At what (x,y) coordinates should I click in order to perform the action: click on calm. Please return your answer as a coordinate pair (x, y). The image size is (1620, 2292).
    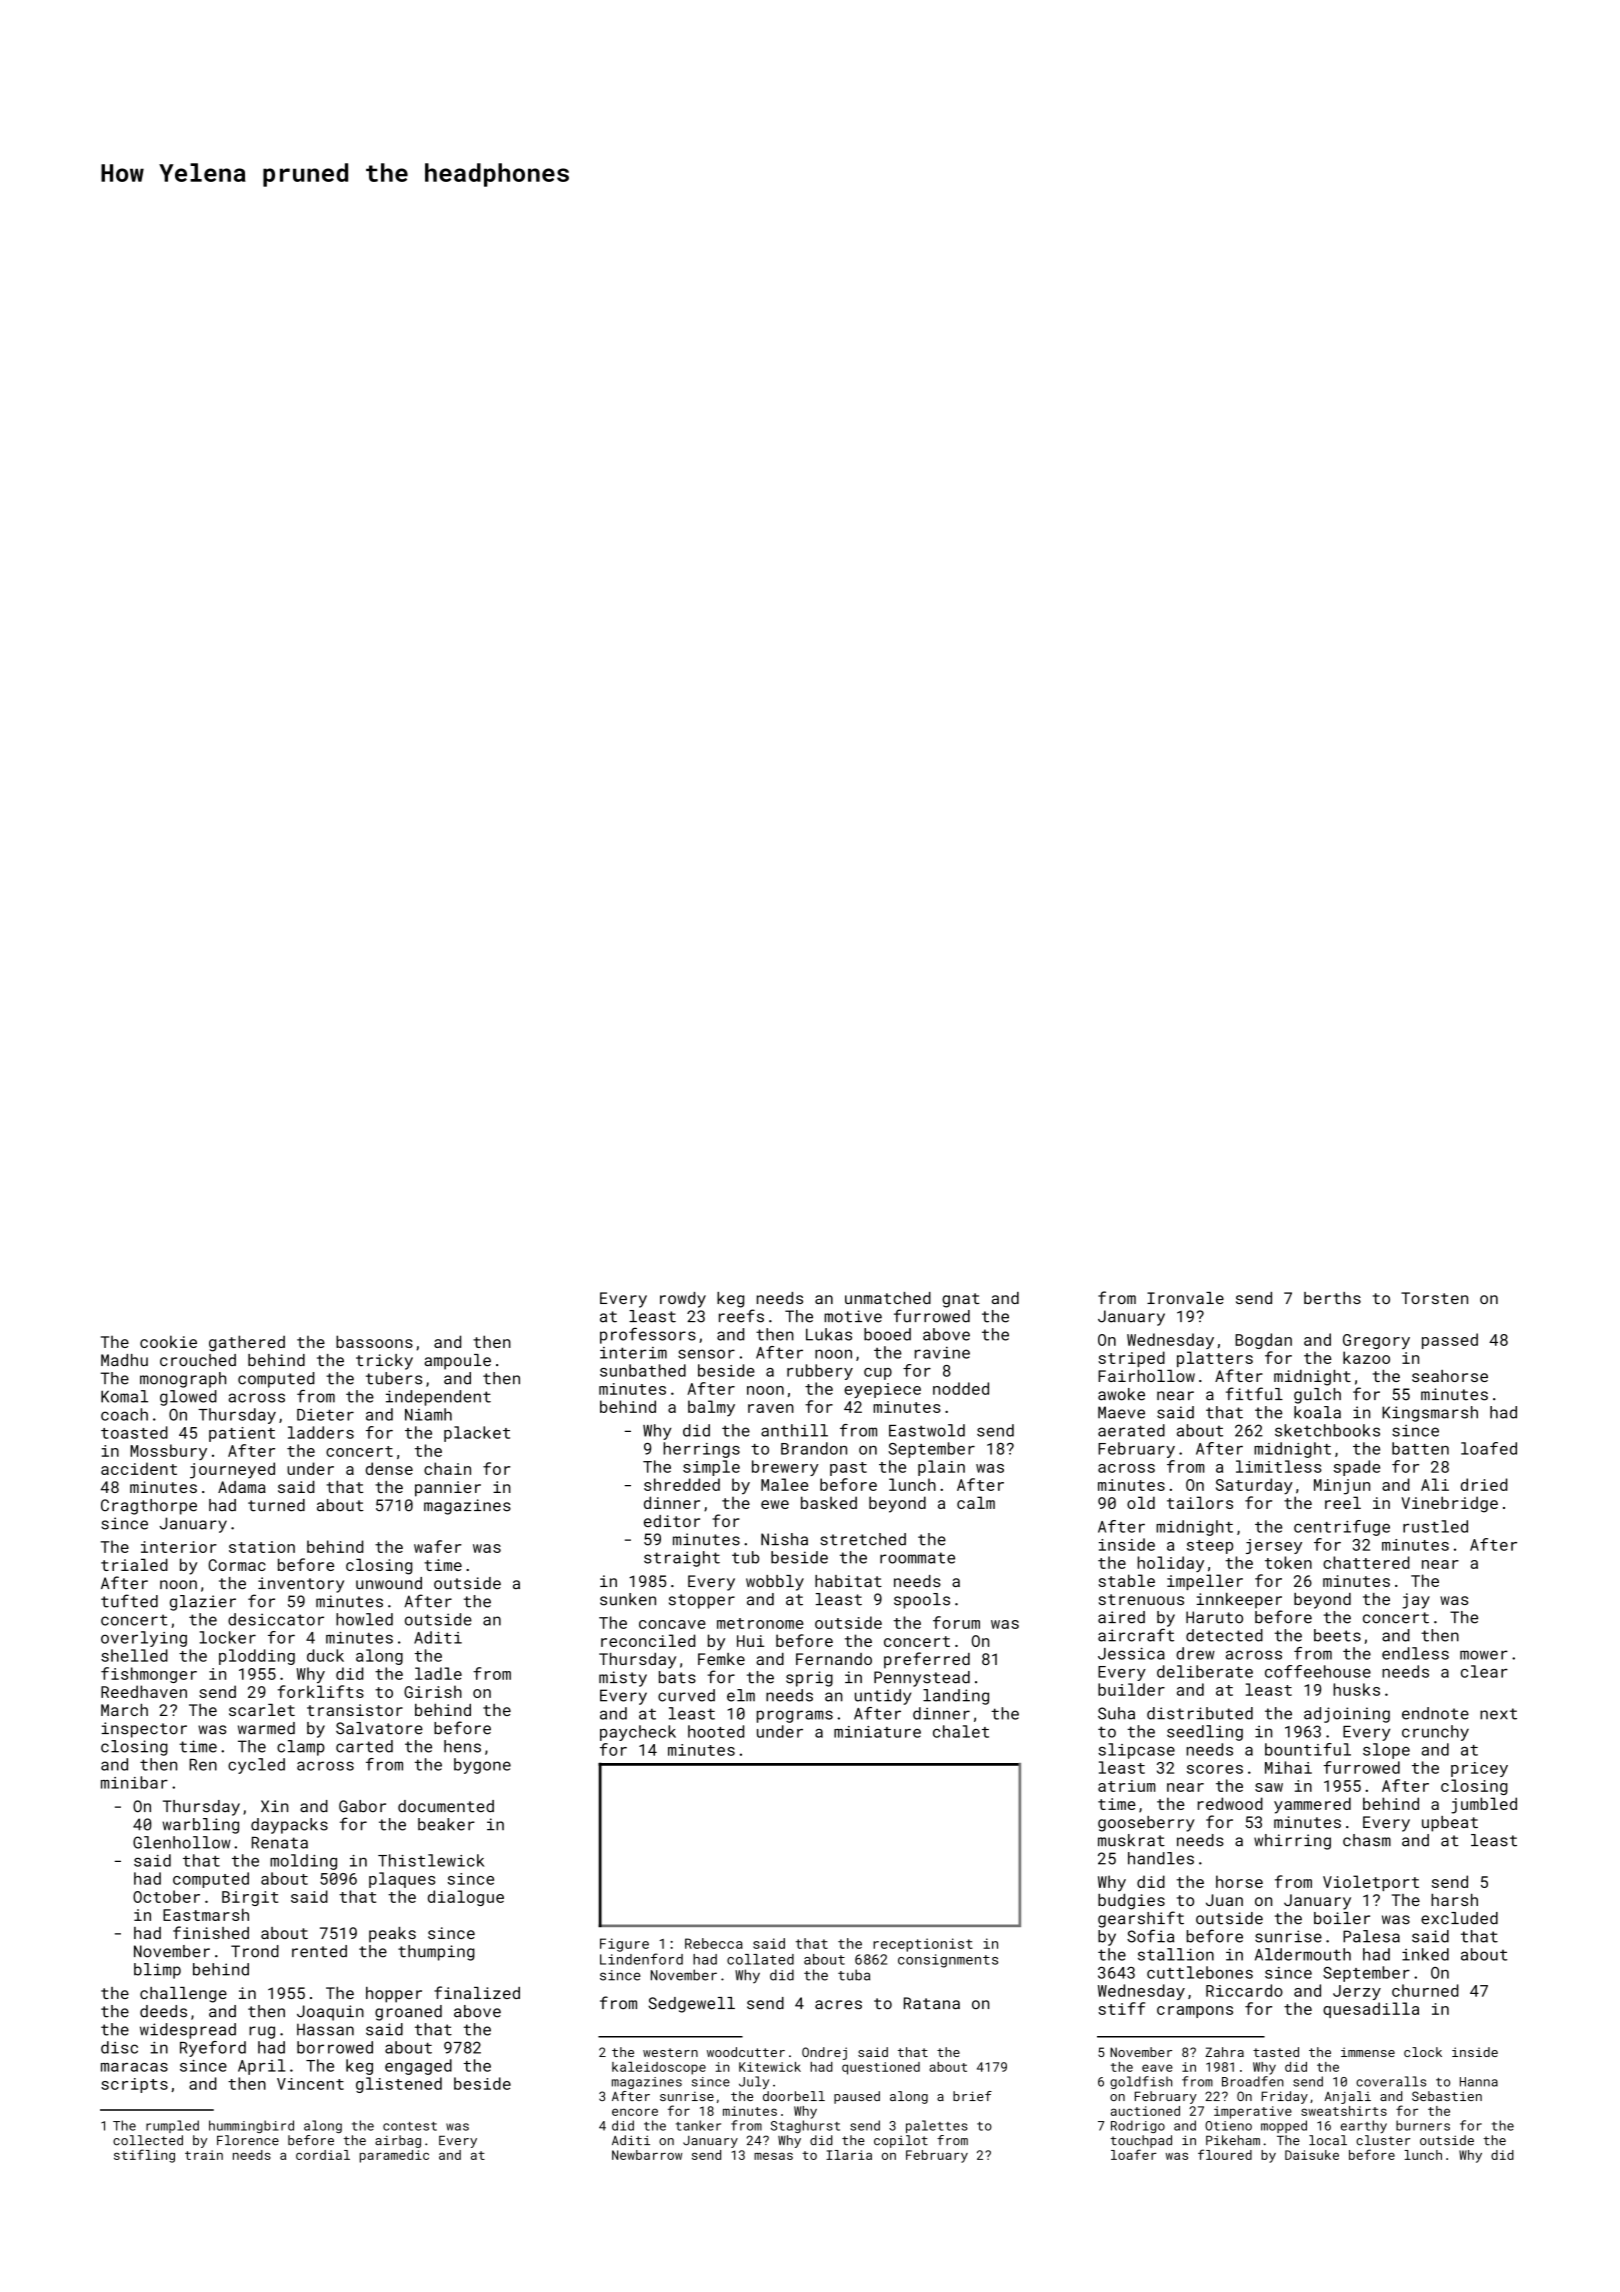
    Looking at the image, I should click on (976, 1502).
